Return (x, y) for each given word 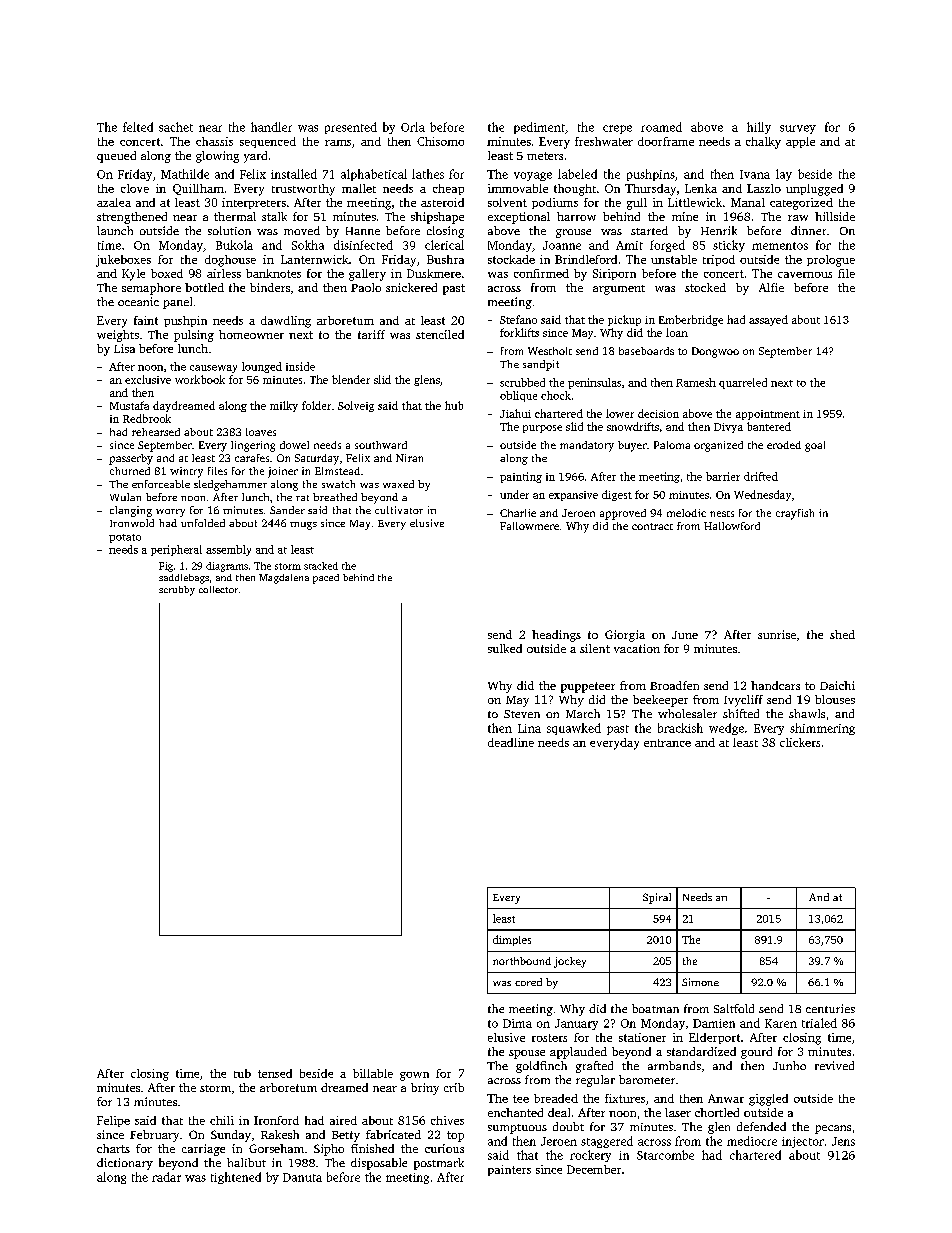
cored (528, 982)
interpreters (254, 203)
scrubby (177, 591)
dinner (808, 230)
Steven (522, 714)
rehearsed (156, 432)
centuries (830, 1008)
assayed (768, 320)
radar (166, 1177)
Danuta (302, 1177)
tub (242, 1073)
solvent (507, 202)
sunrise (777, 634)
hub (454, 405)
